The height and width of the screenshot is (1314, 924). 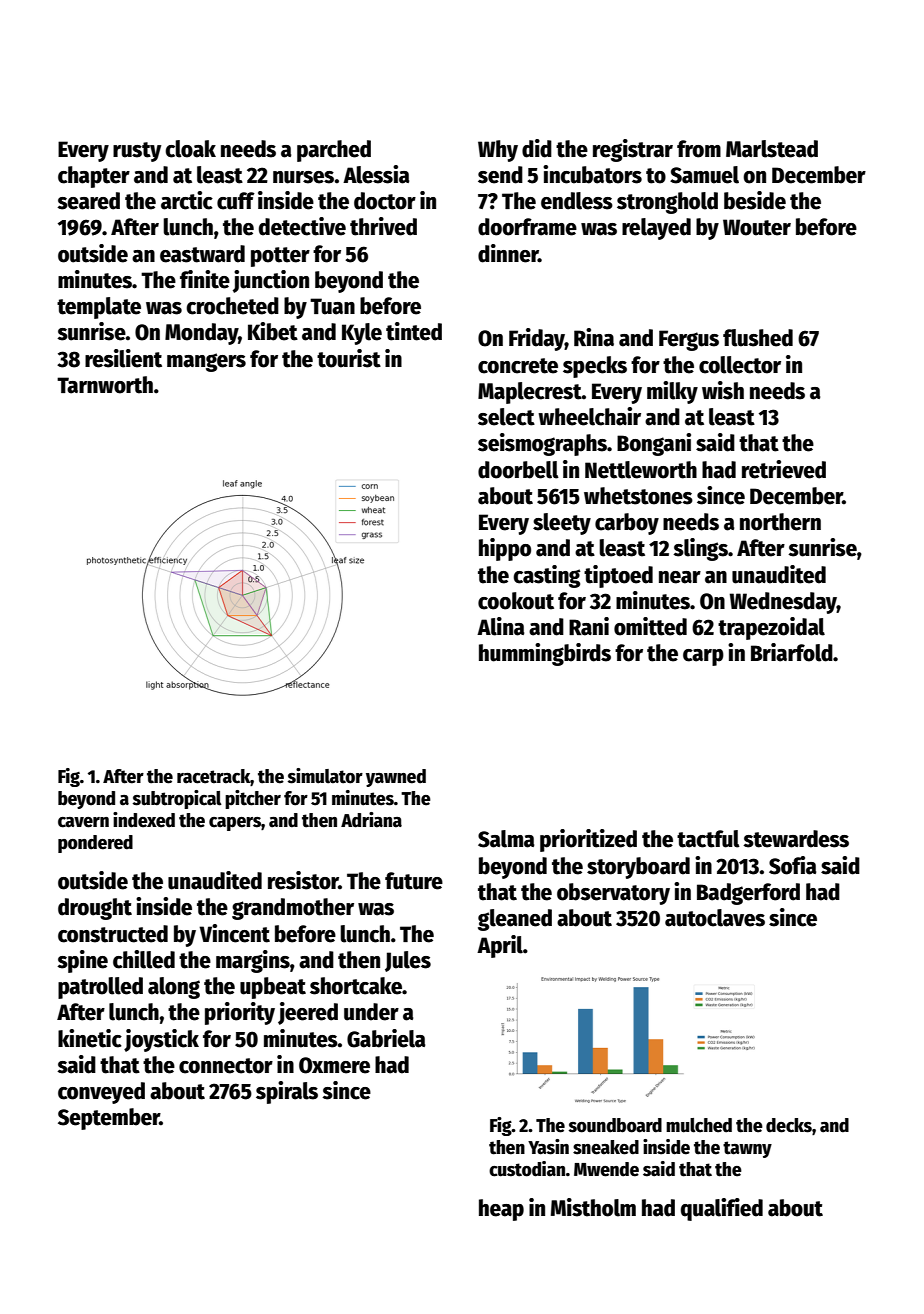 I want to click on concrete, so click(x=518, y=366).
